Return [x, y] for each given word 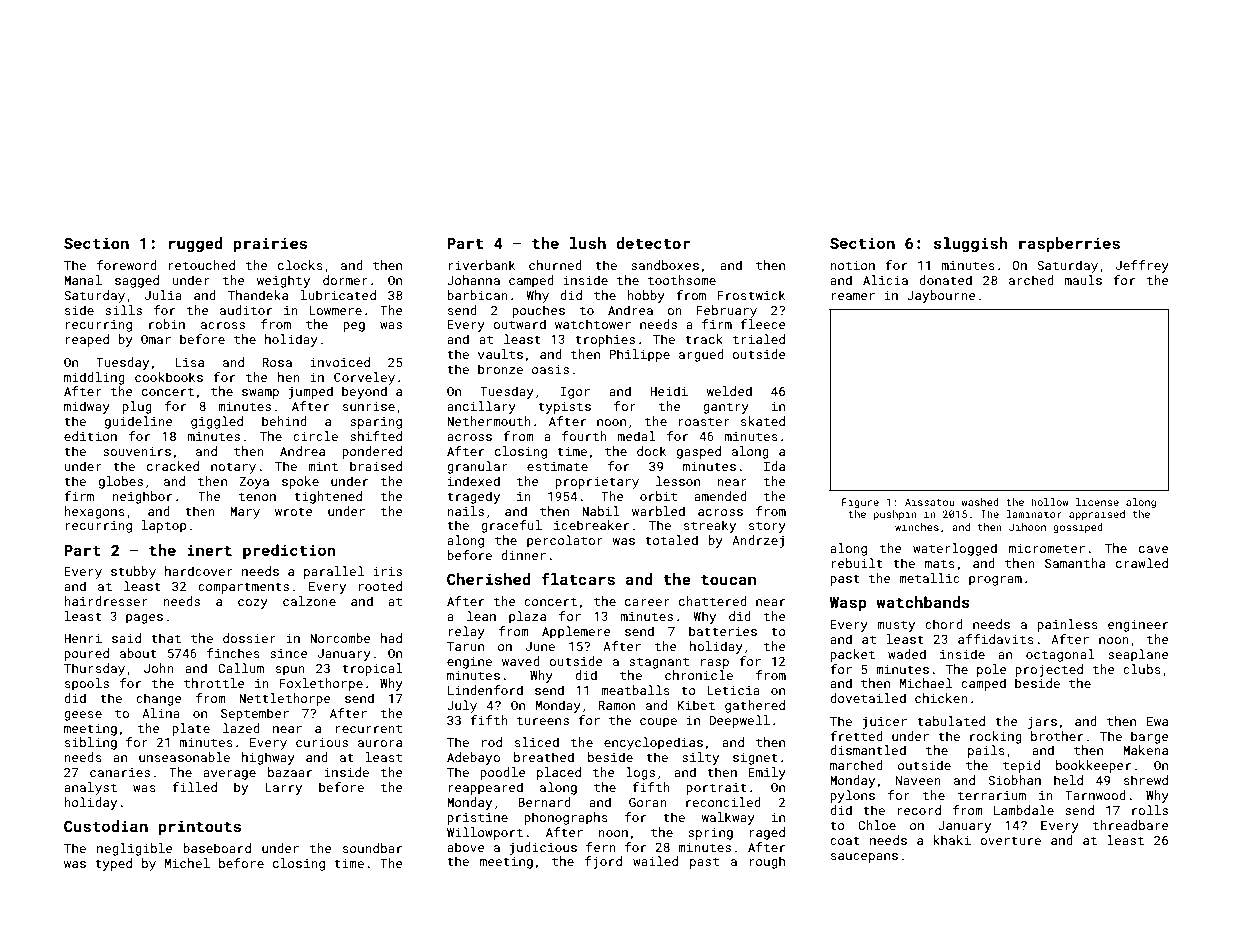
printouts [199, 827]
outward [519, 324]
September [255, 714]
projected [1049, 670]
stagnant [659, 663]
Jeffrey [1142, 266]
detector [653, 243]
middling [94, 378]
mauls [1083, 280]
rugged [196, 245]
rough [767, 862]
